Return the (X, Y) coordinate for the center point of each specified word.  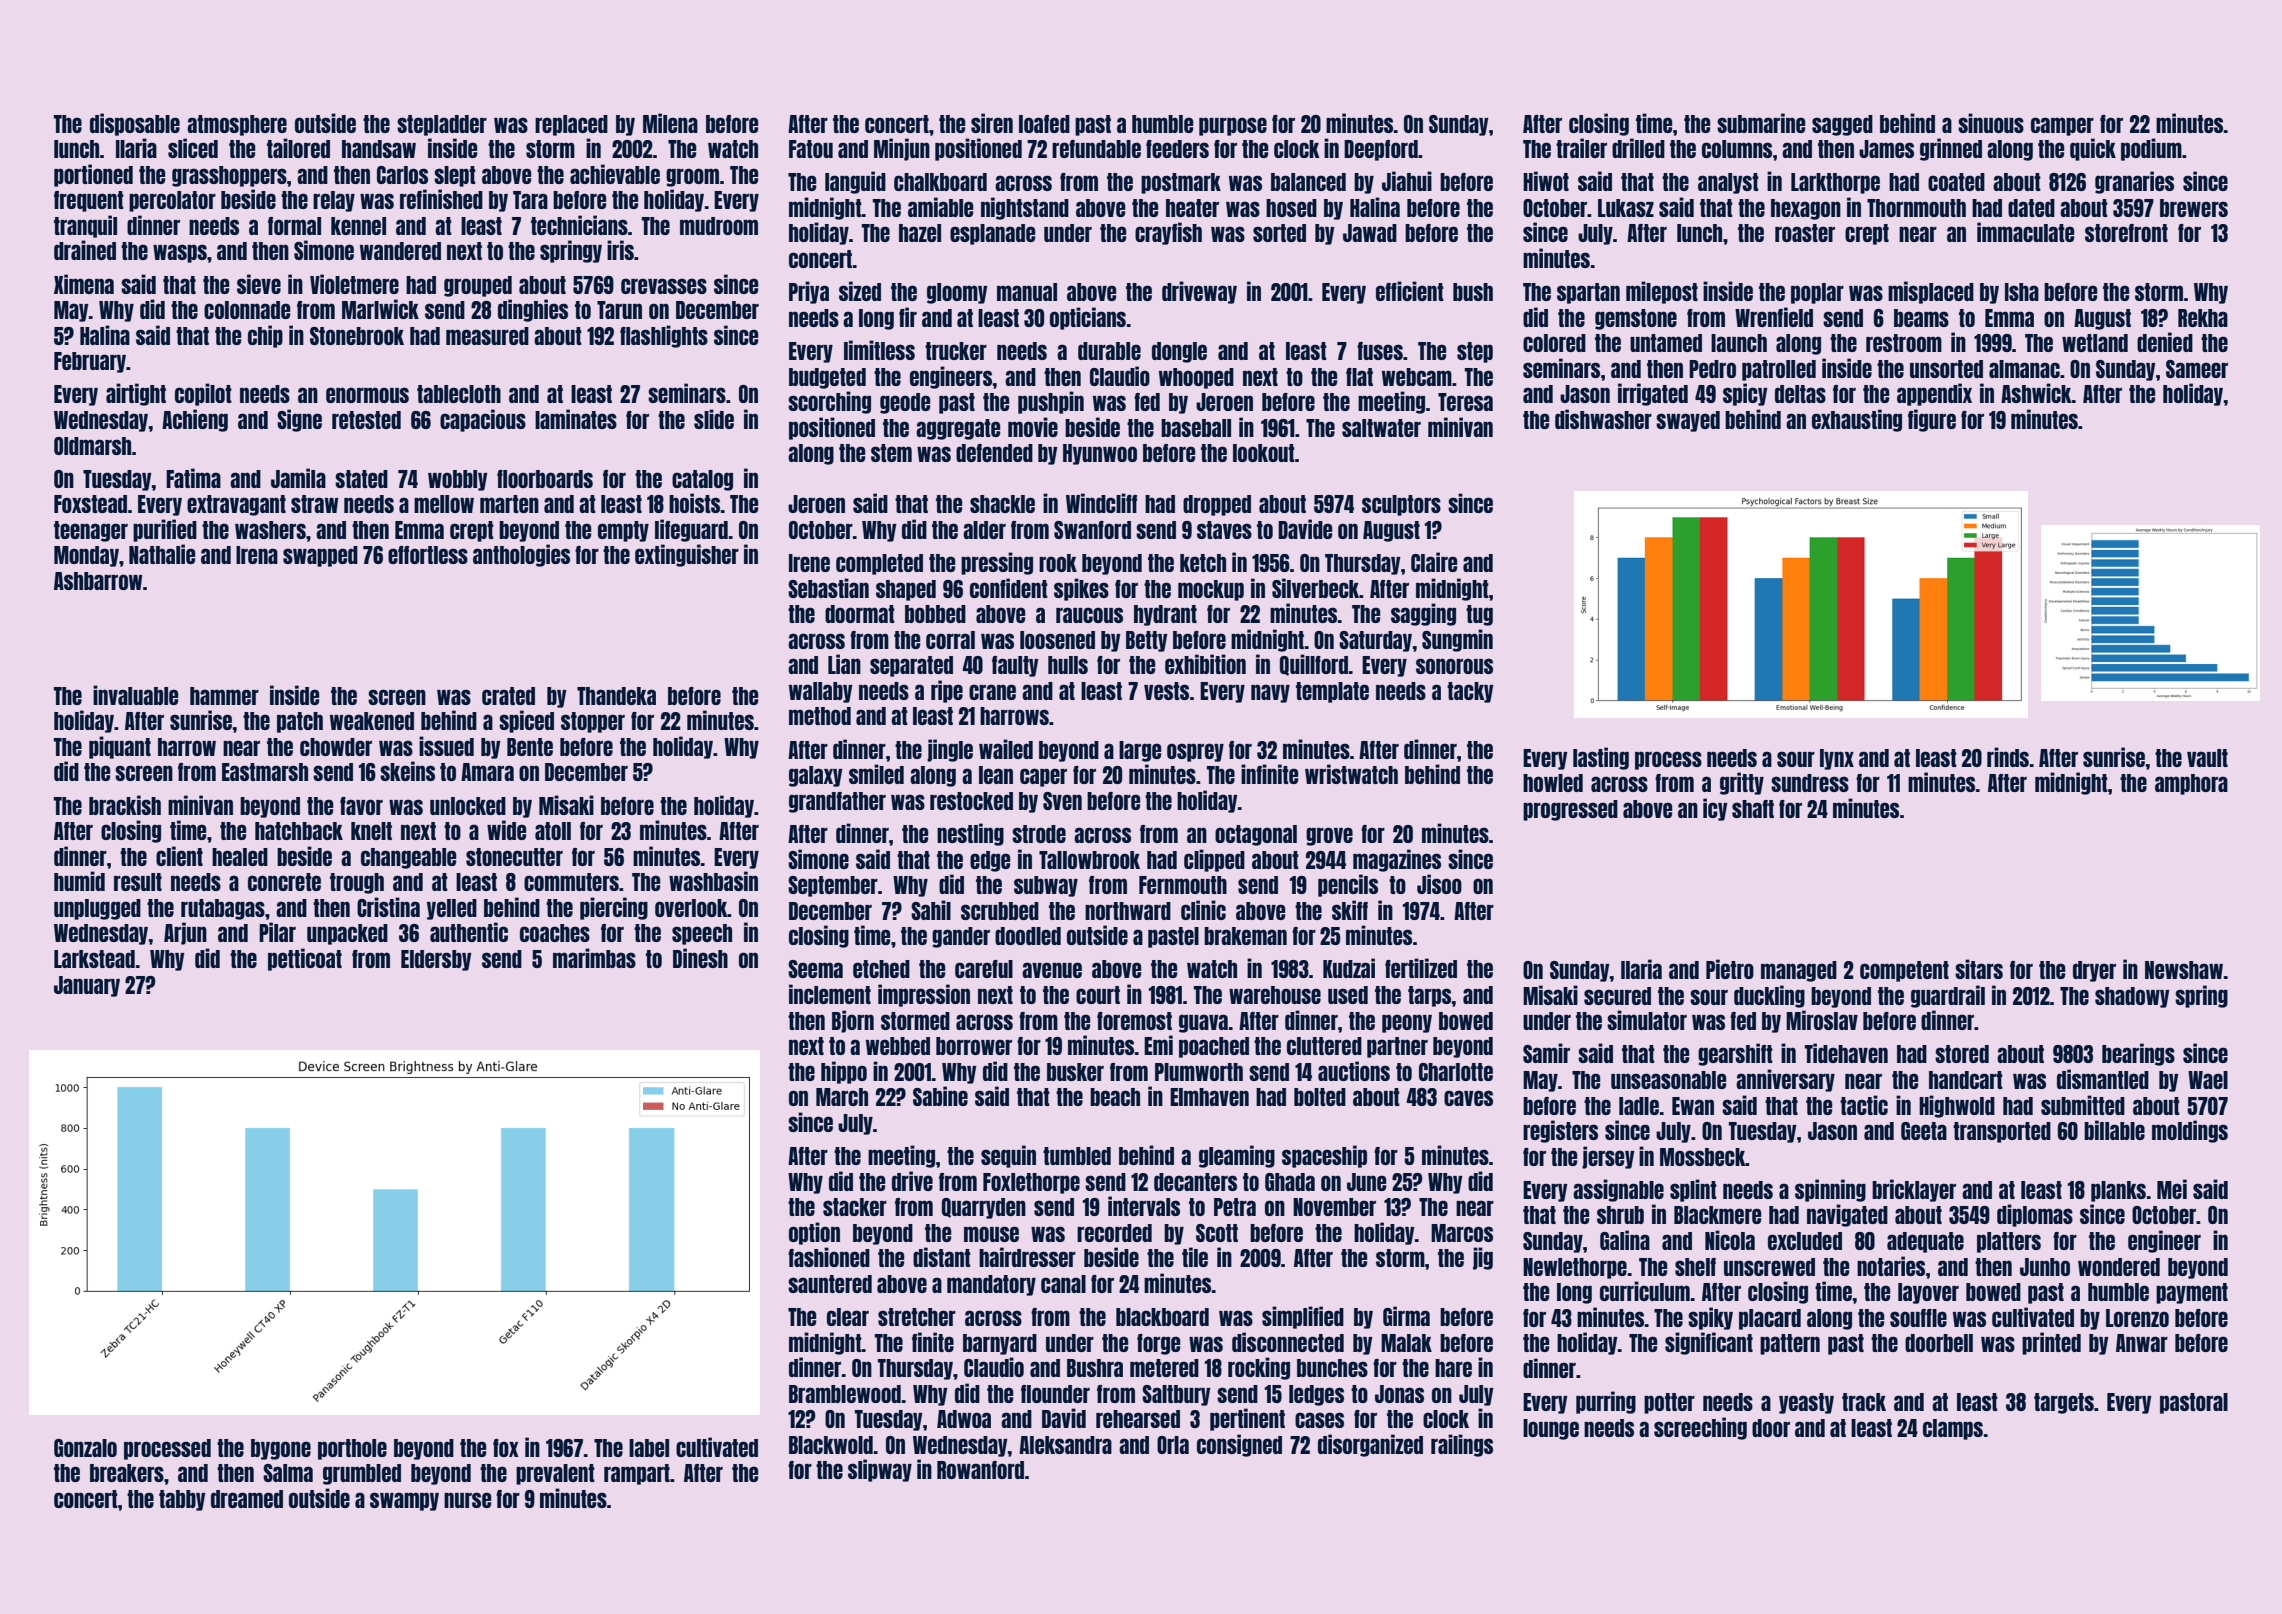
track (1864, 1402)
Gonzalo (85, 1448)
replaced (571, 125)
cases (1319, 1420)
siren (992, 123)
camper (2062, 126)
